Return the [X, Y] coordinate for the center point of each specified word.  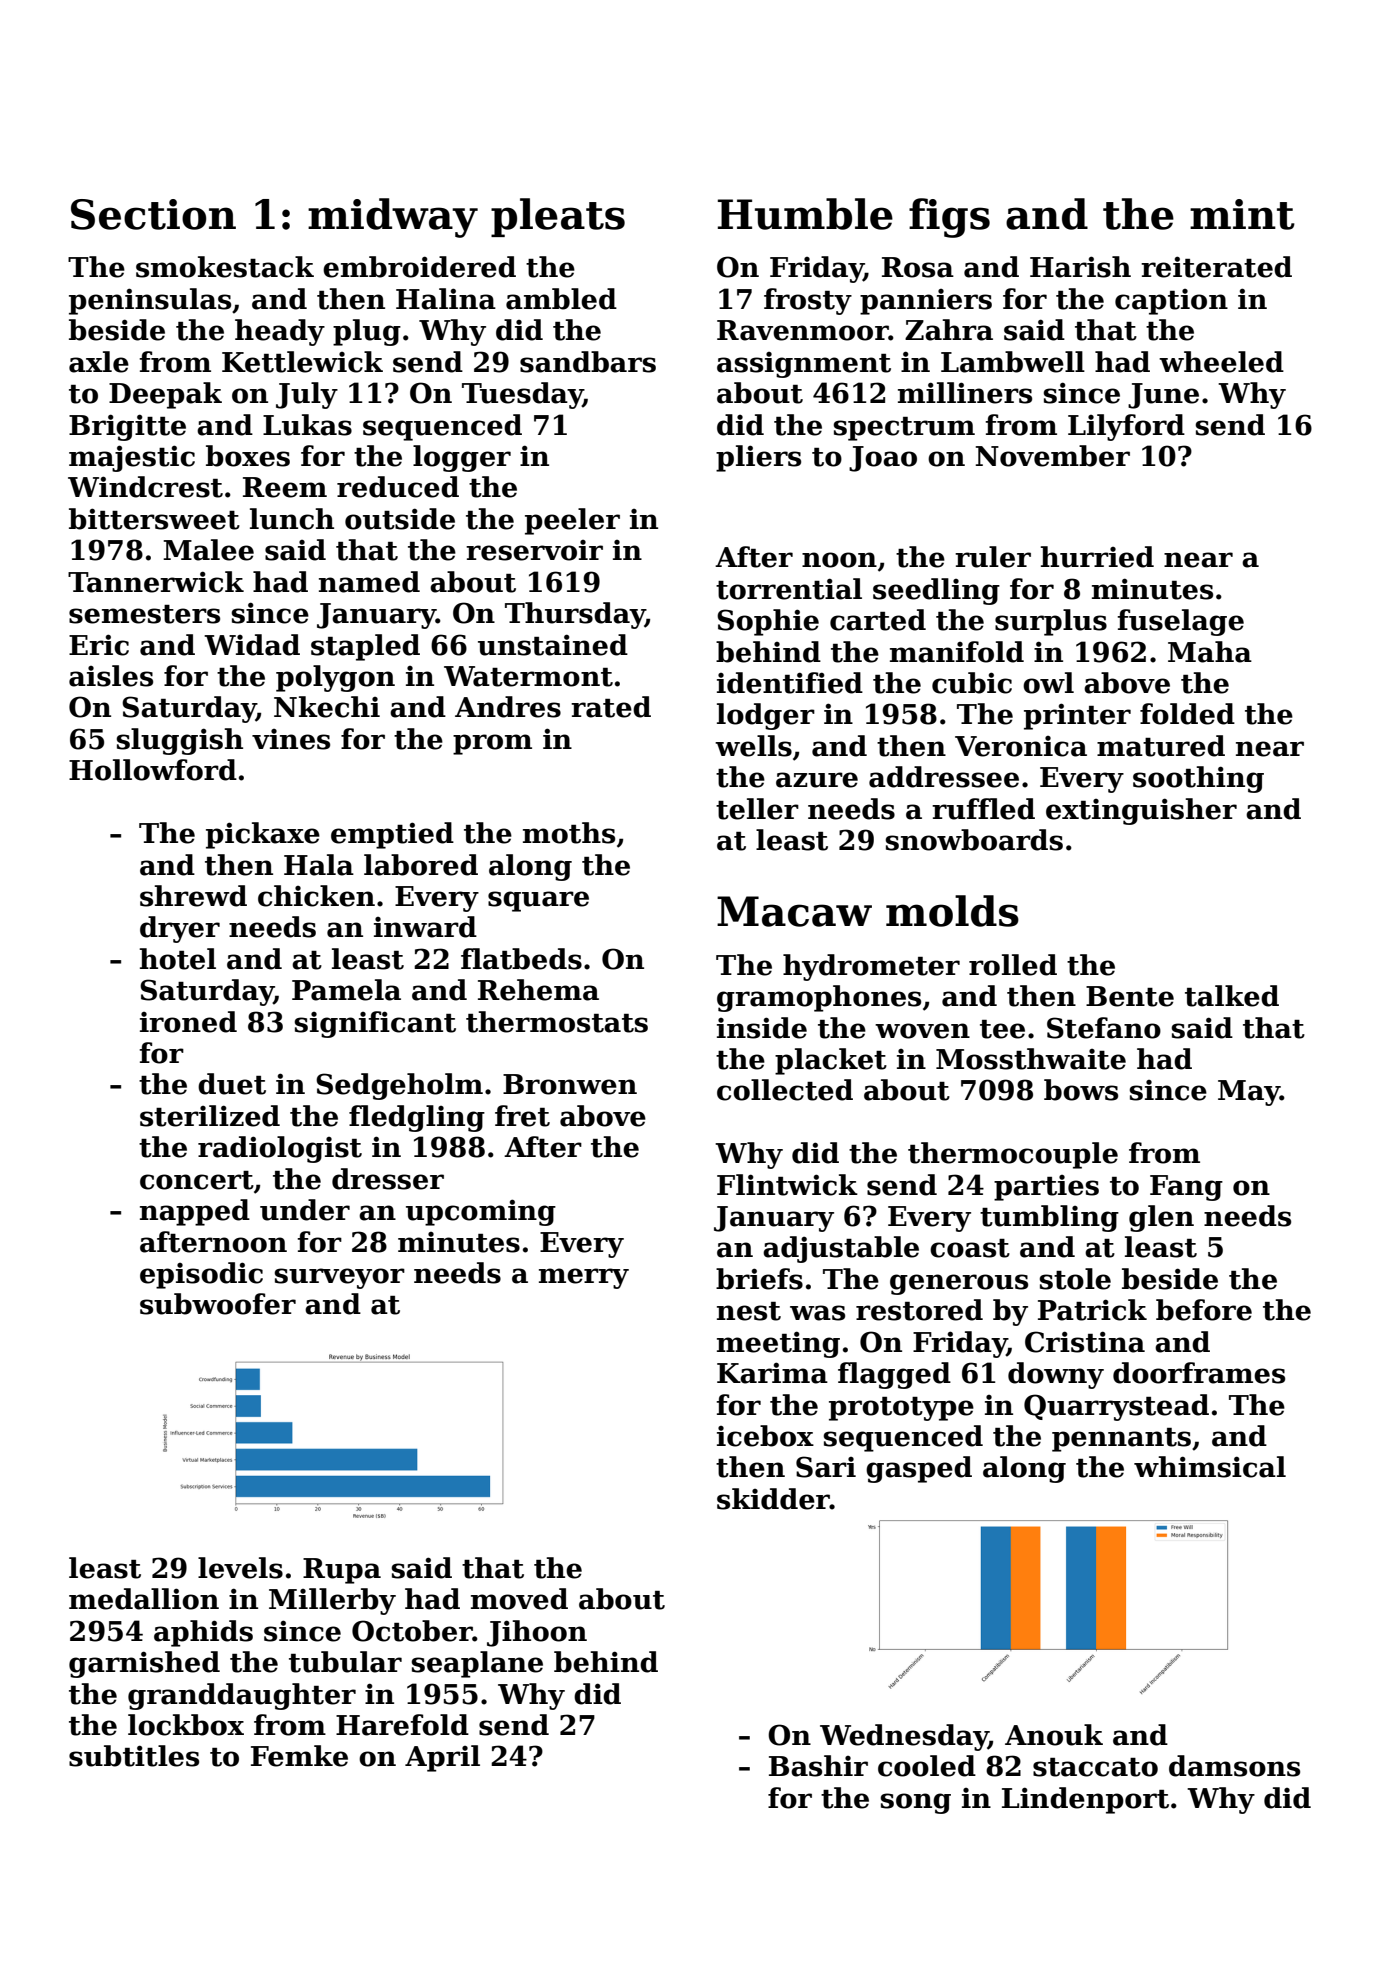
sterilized [210, 1116]
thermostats [557, 1022]
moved [519, 1599]
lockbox [186, 1725]
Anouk [1054, 1735]
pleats [558, 217]
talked [1232, 996]
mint [1242, 214]
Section [153, 214]
